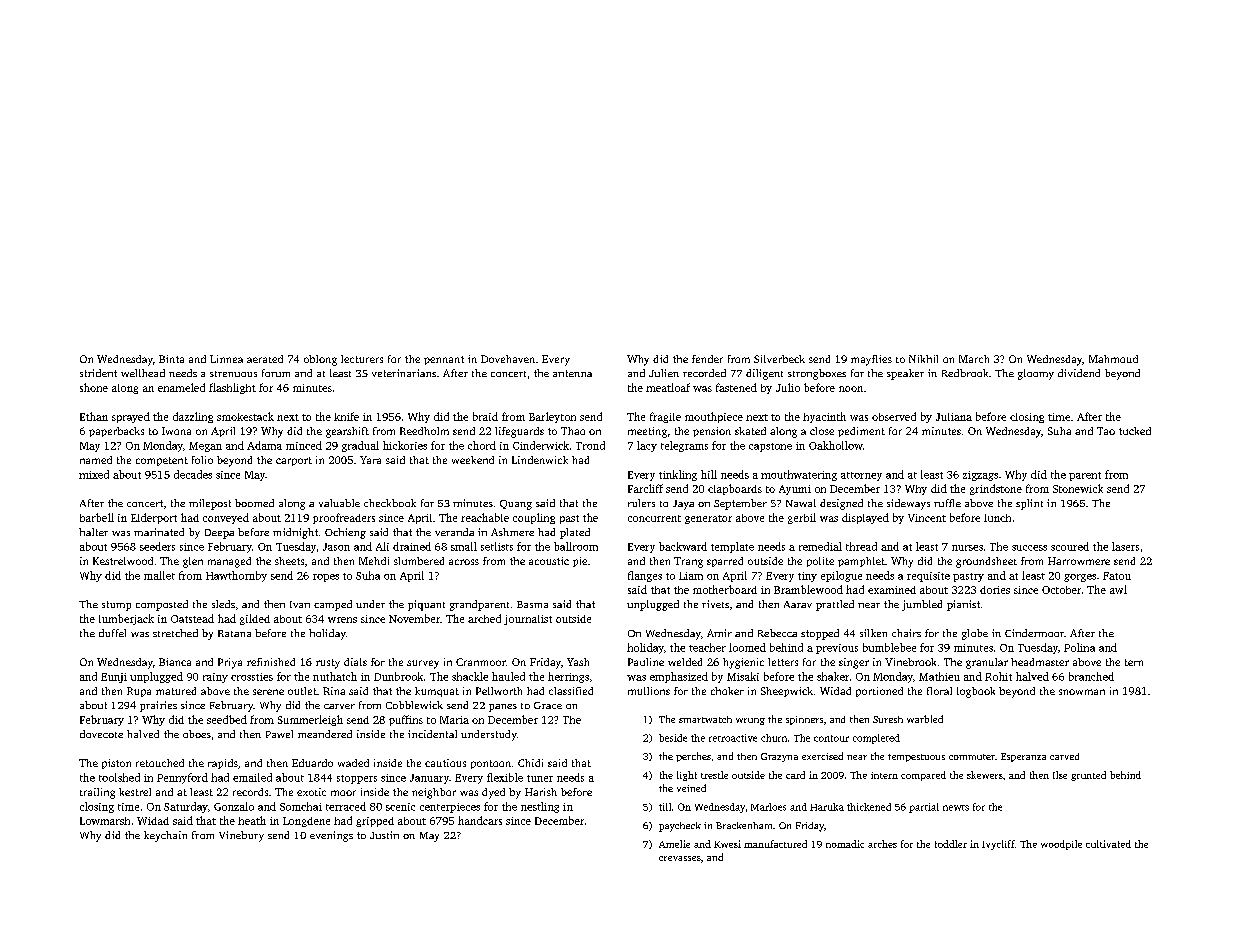  I want to click on evenings, so click(331, 836).
